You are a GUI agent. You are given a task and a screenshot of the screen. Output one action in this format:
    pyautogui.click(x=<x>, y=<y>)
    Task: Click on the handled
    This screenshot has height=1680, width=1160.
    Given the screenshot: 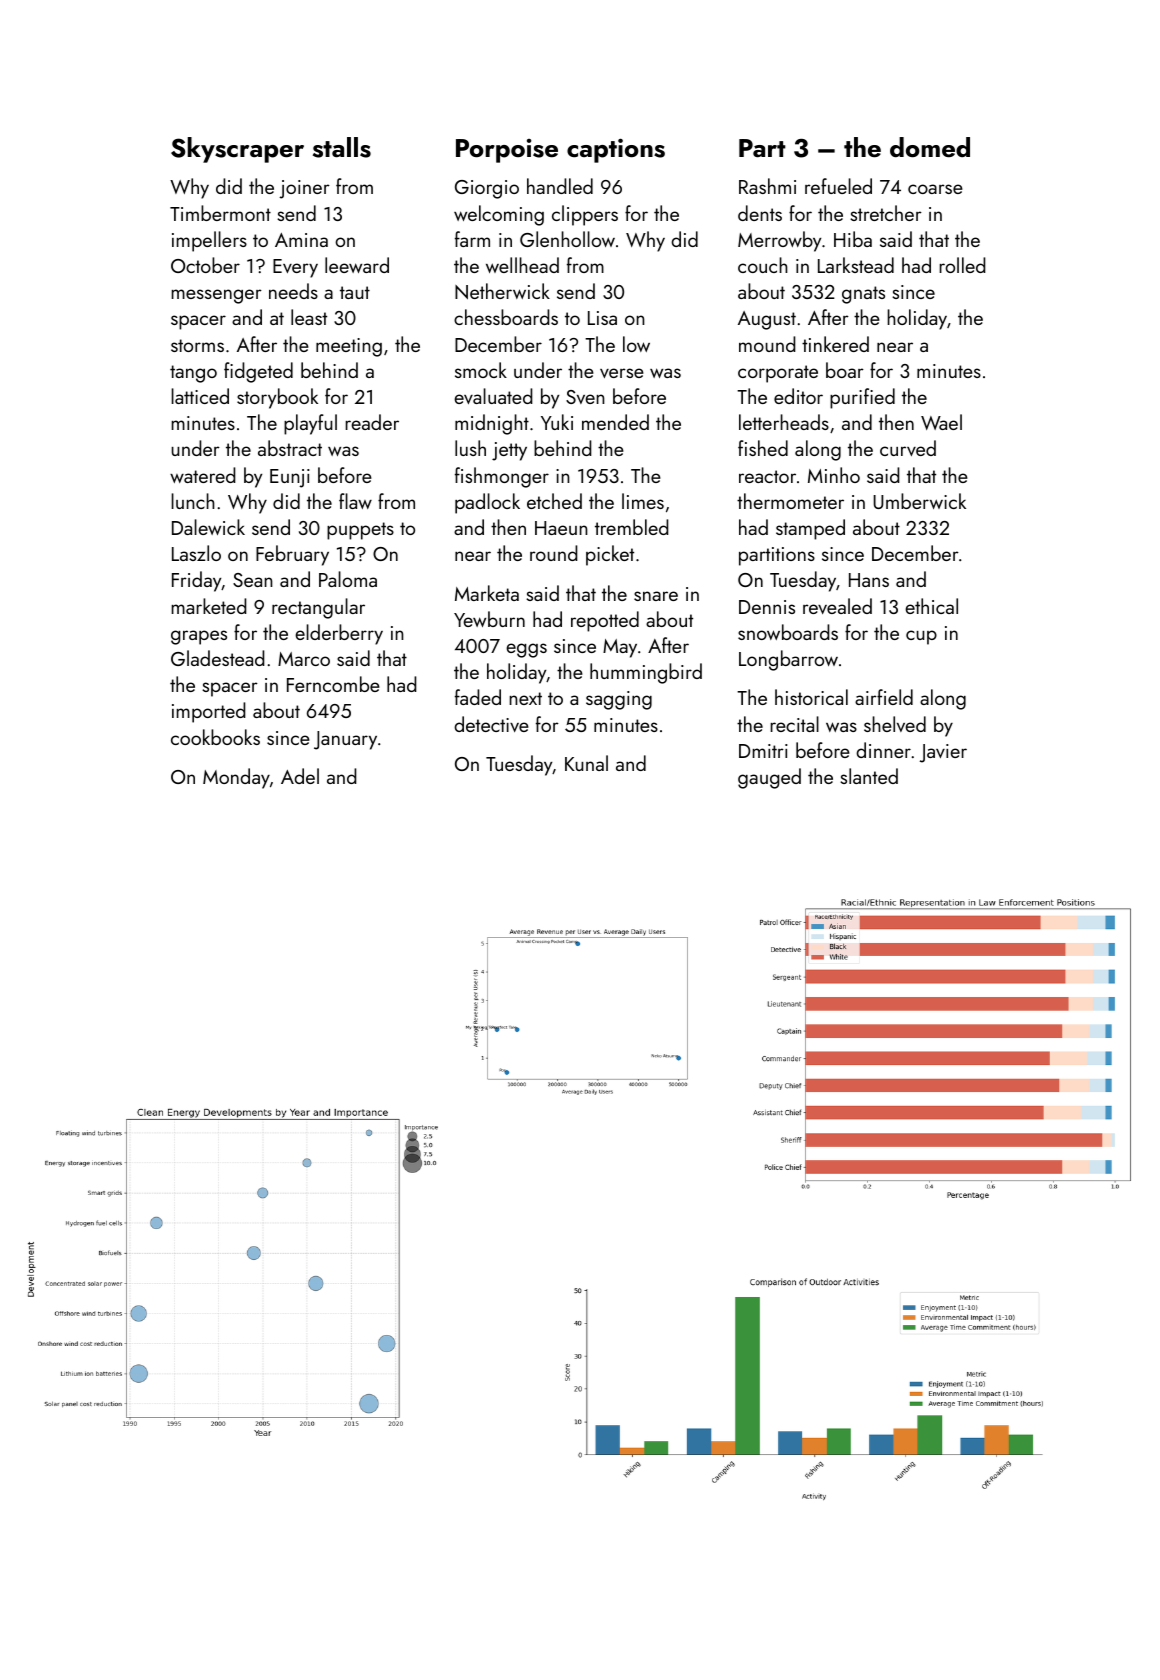 What is the action you would take?
    pyautogui.click(x=560, y=186)
